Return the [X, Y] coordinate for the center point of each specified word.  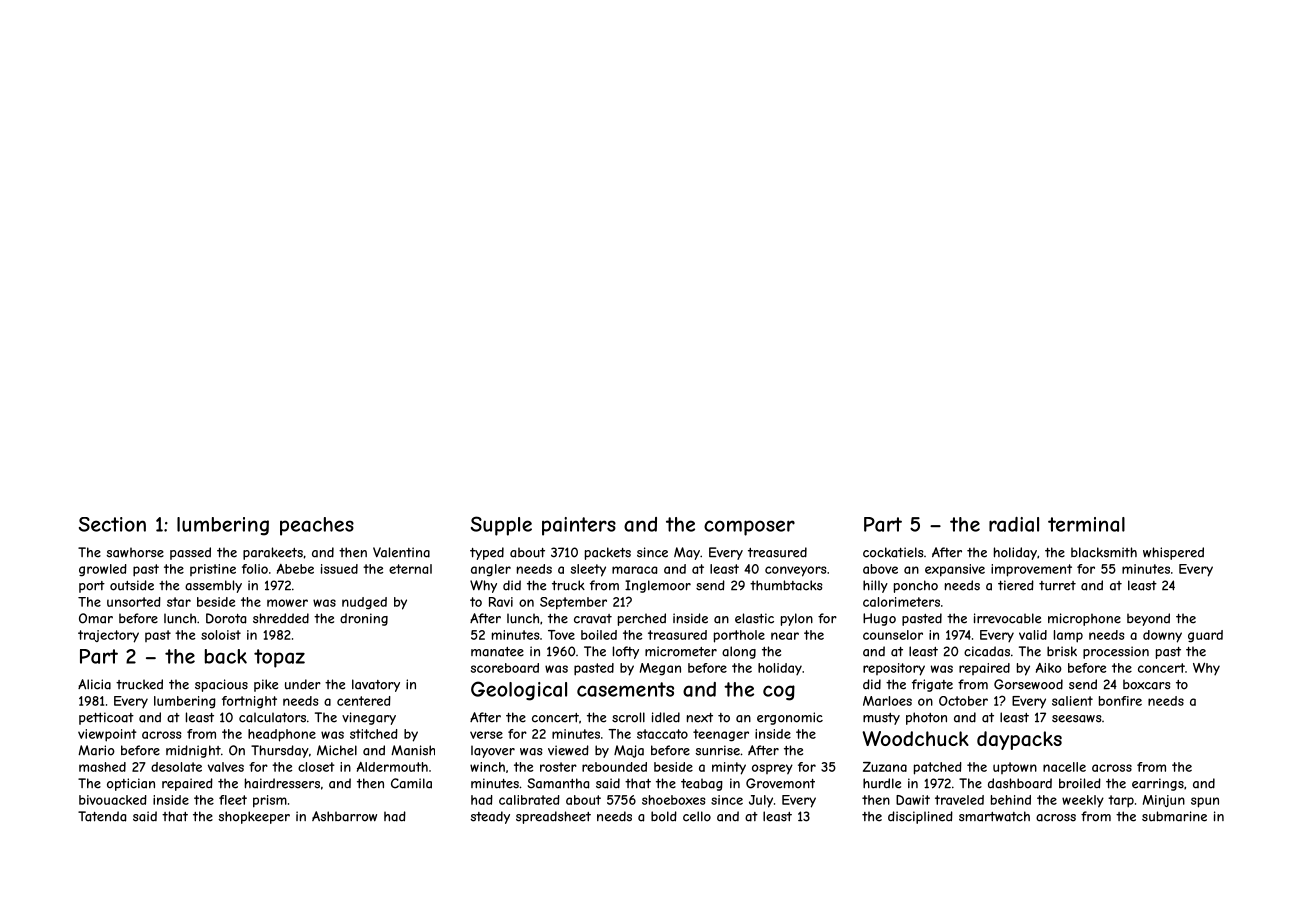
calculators [272, 717]
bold [664, 816]
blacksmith [1104, 552]
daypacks [1019, 740]
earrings [1158, 784]
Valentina [401, 552]
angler [491, 570]
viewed [568, 750]
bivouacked [113, 800]
